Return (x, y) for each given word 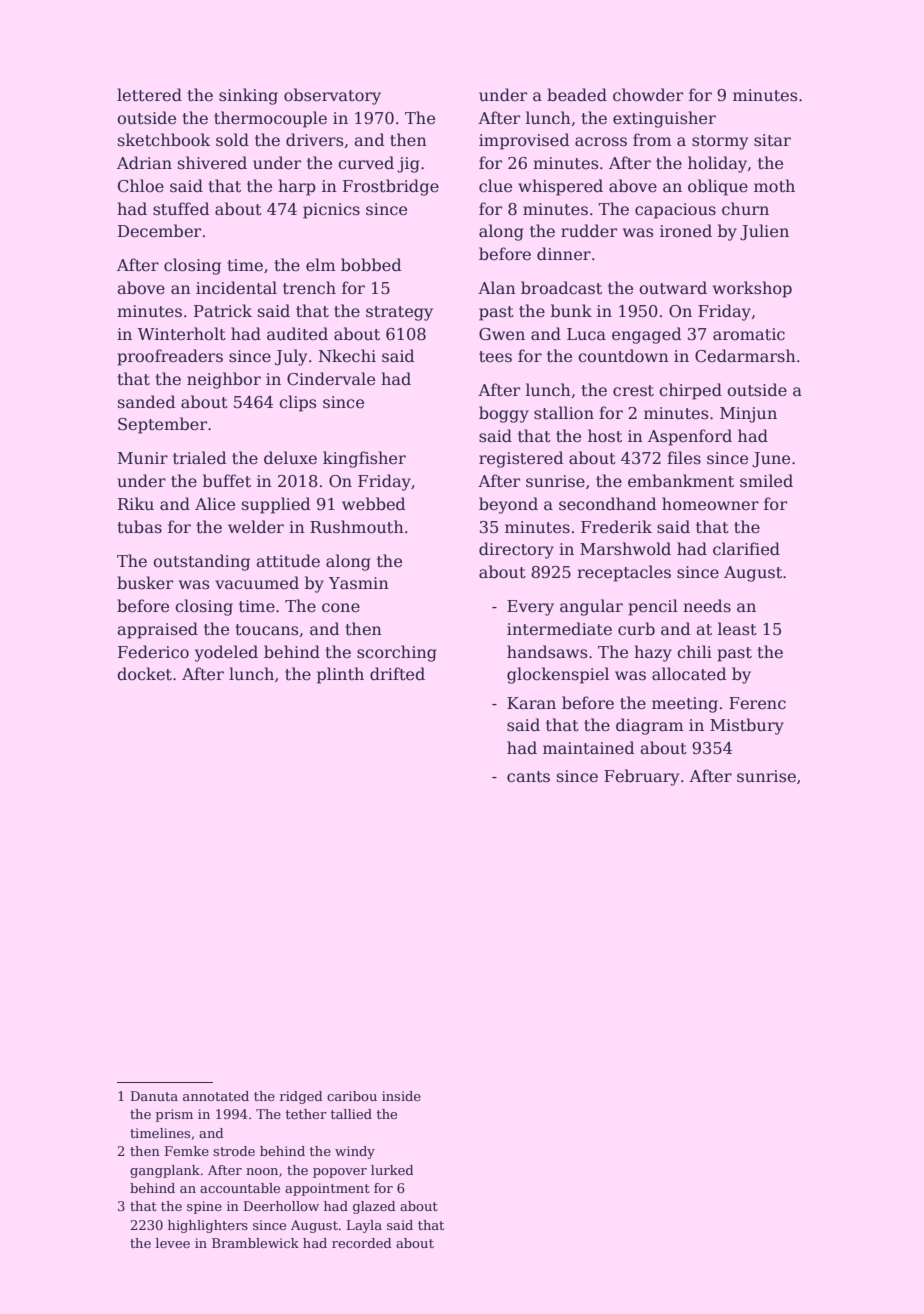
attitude (288, 561)
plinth (340, 675)
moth (774, 186)
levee (173, 1243)
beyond (508, 505)
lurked (392, 1170)
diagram (650, 726)
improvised (524, 141)
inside (401, 1096)
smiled (766, 481)
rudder (589, 231)
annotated (216, 1096)
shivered (212, 163)
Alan (497, 288)
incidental (236, 288)
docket (144, 674)
